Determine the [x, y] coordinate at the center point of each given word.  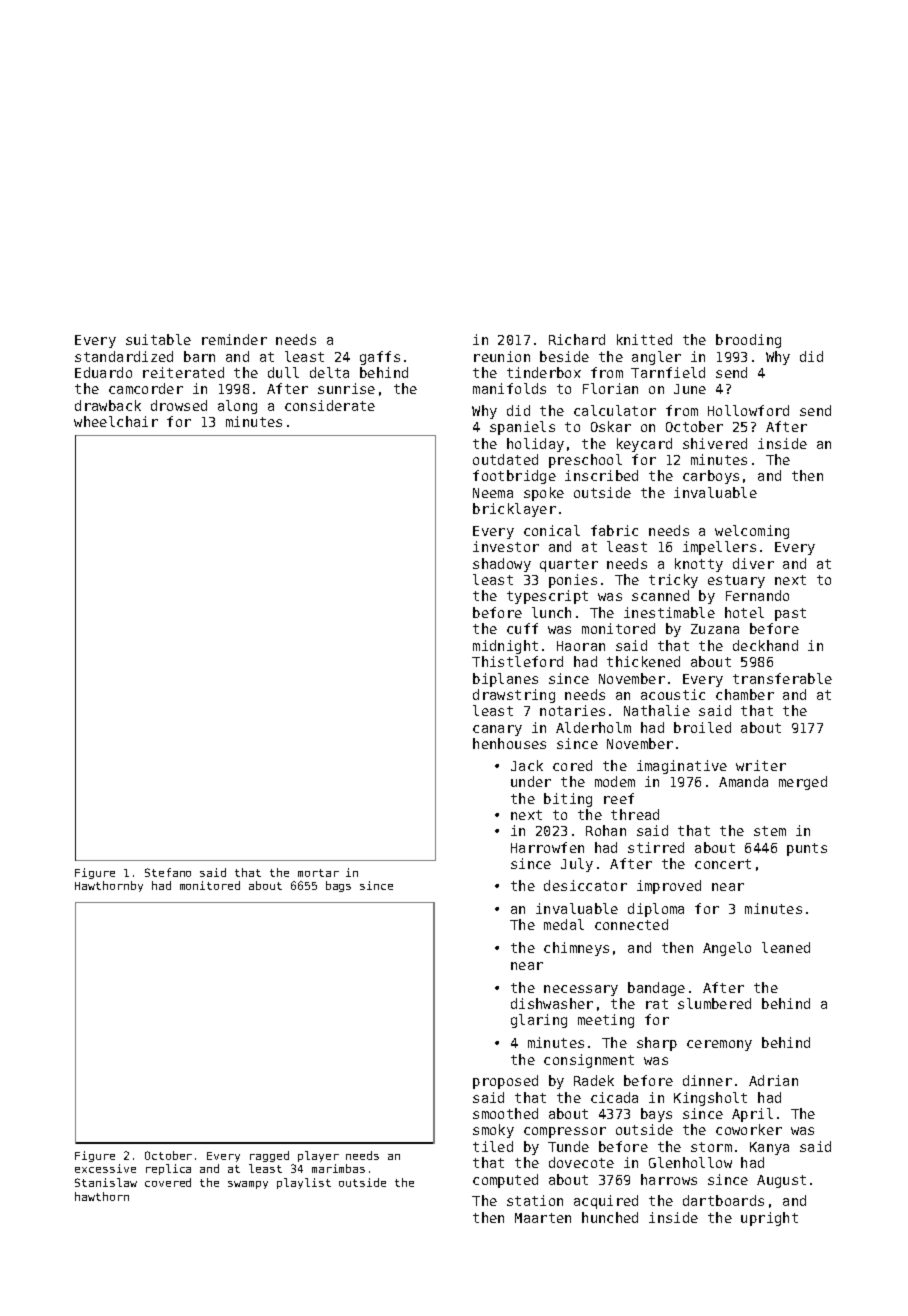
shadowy [502, 565]
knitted [644, 339]
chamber [745, 694]
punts [807, 849]
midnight [505, 647]
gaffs [380, 358]
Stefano [168, 872]
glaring [539, 1021]
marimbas [338, 1168]
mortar [318, 873]
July [577, 865]
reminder [234, 339]
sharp [657, 1044]
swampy [248, 1185]
